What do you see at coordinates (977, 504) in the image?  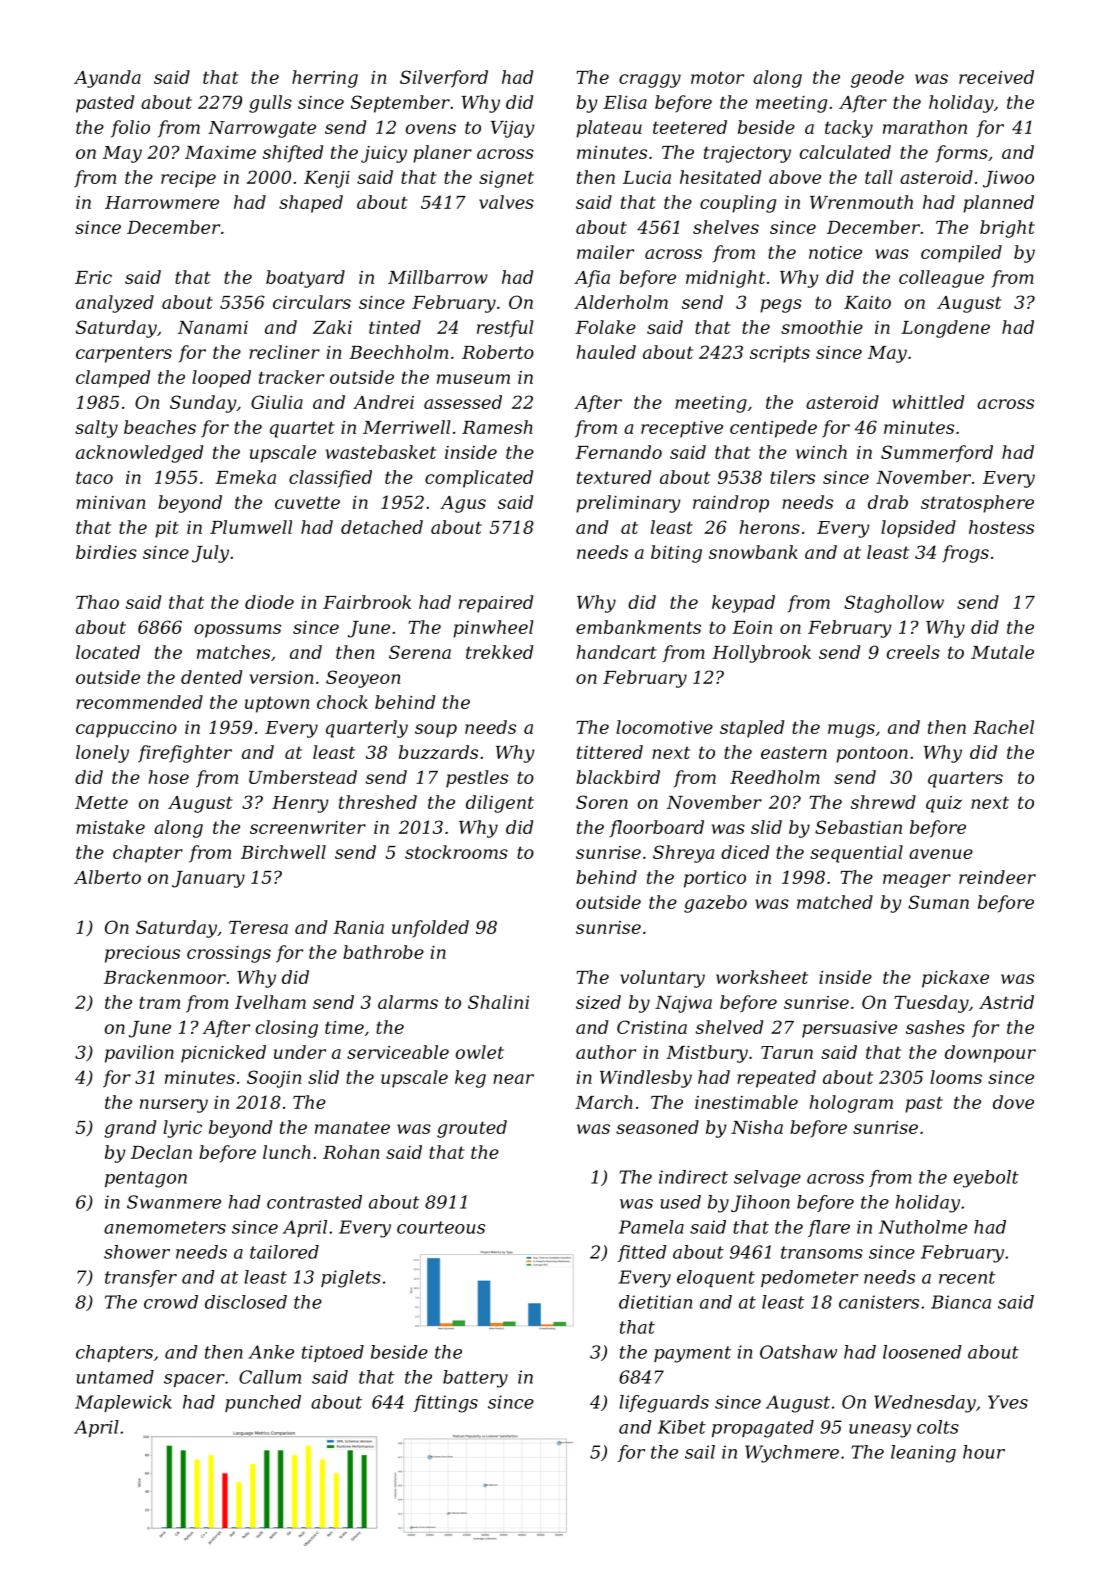 I see `stratosphere` at bounding box center [977, 504].
